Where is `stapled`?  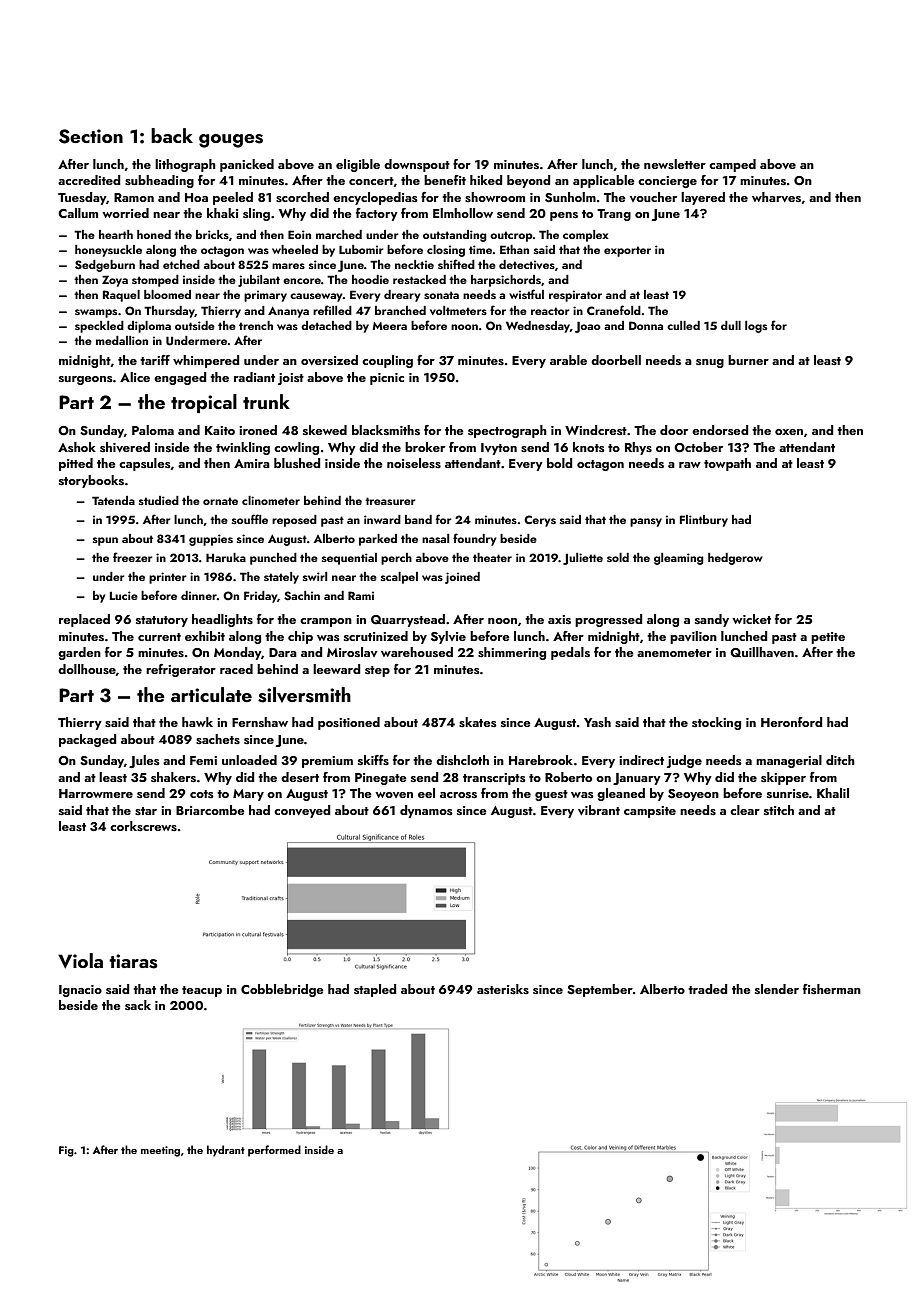
stapled is located at coordinates (375, 990).
